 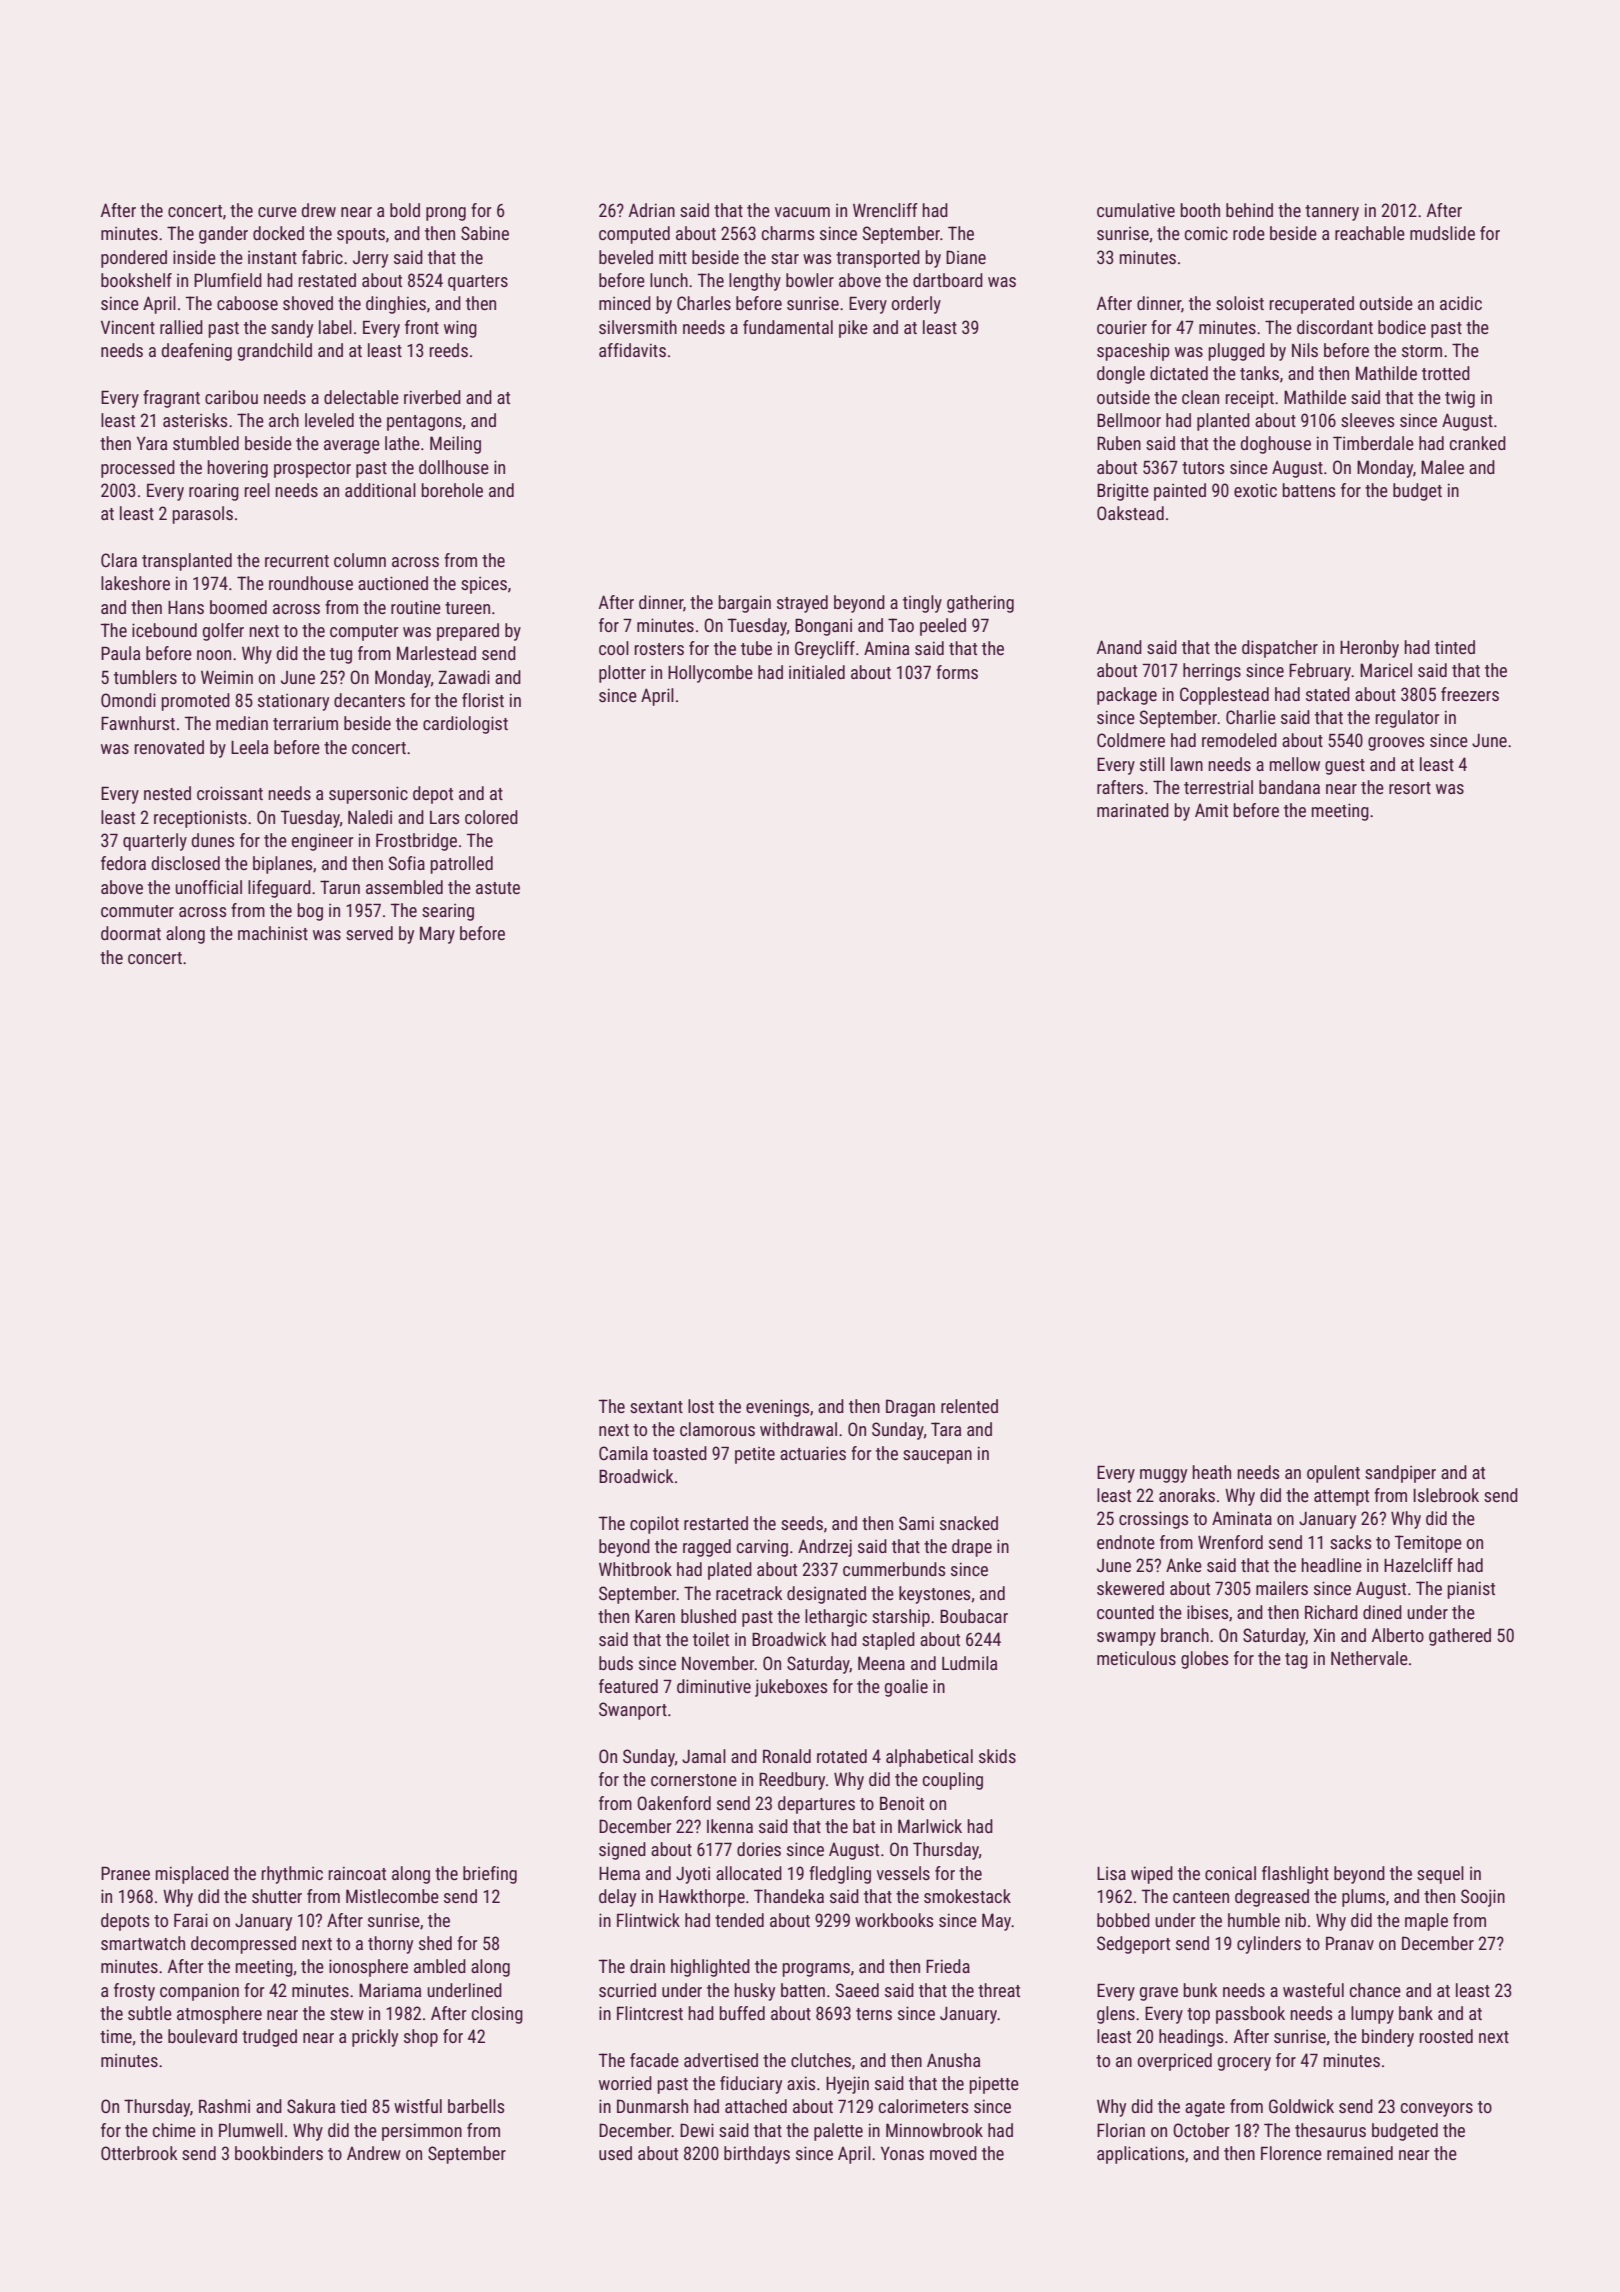 What do you see at coordinates (823, 627) in the image?
I see `Bongani` at bounding box center [823, 627].
